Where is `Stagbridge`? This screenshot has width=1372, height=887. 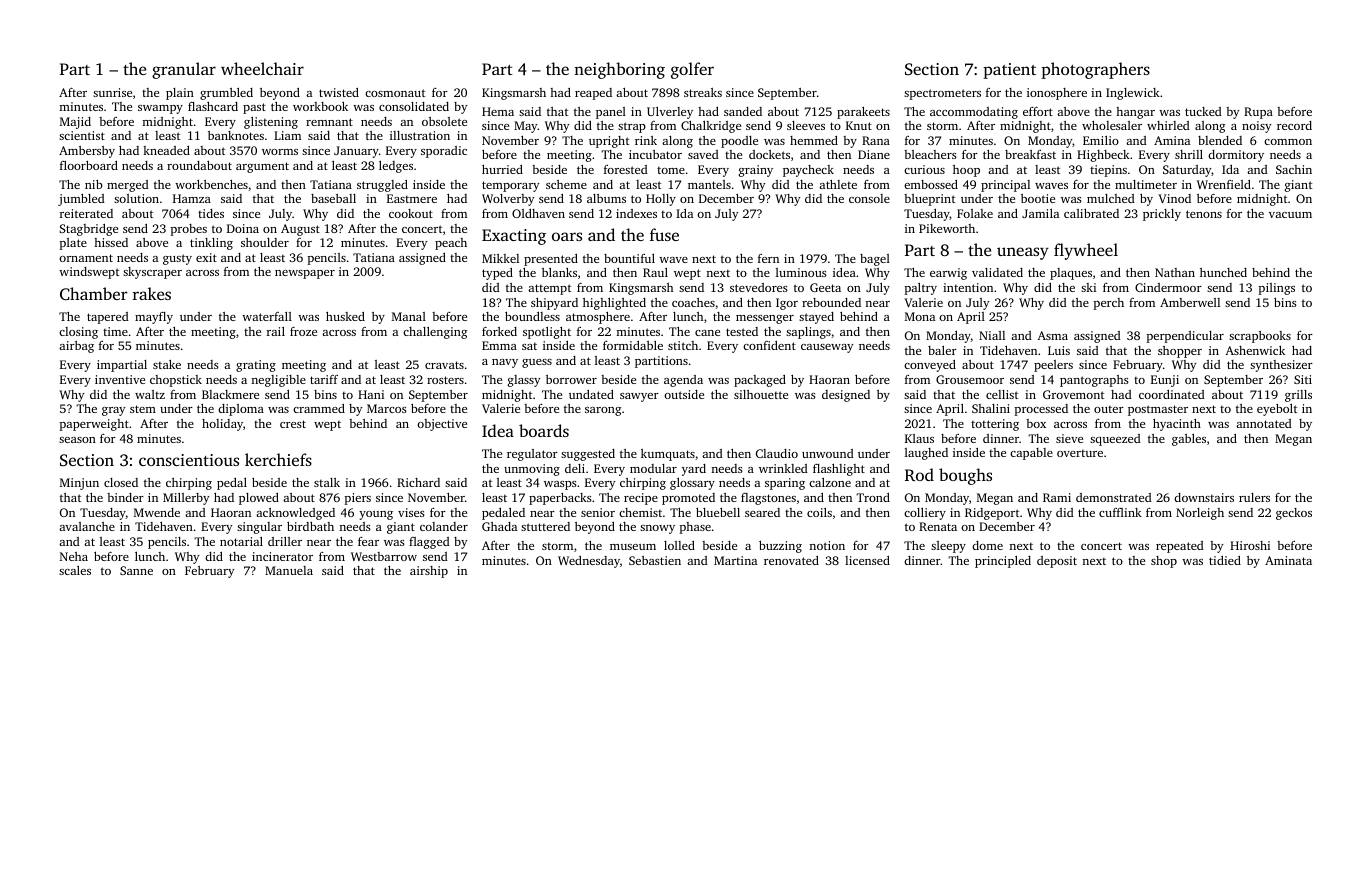
Stagbridge is located at coordinates (88, 230).
